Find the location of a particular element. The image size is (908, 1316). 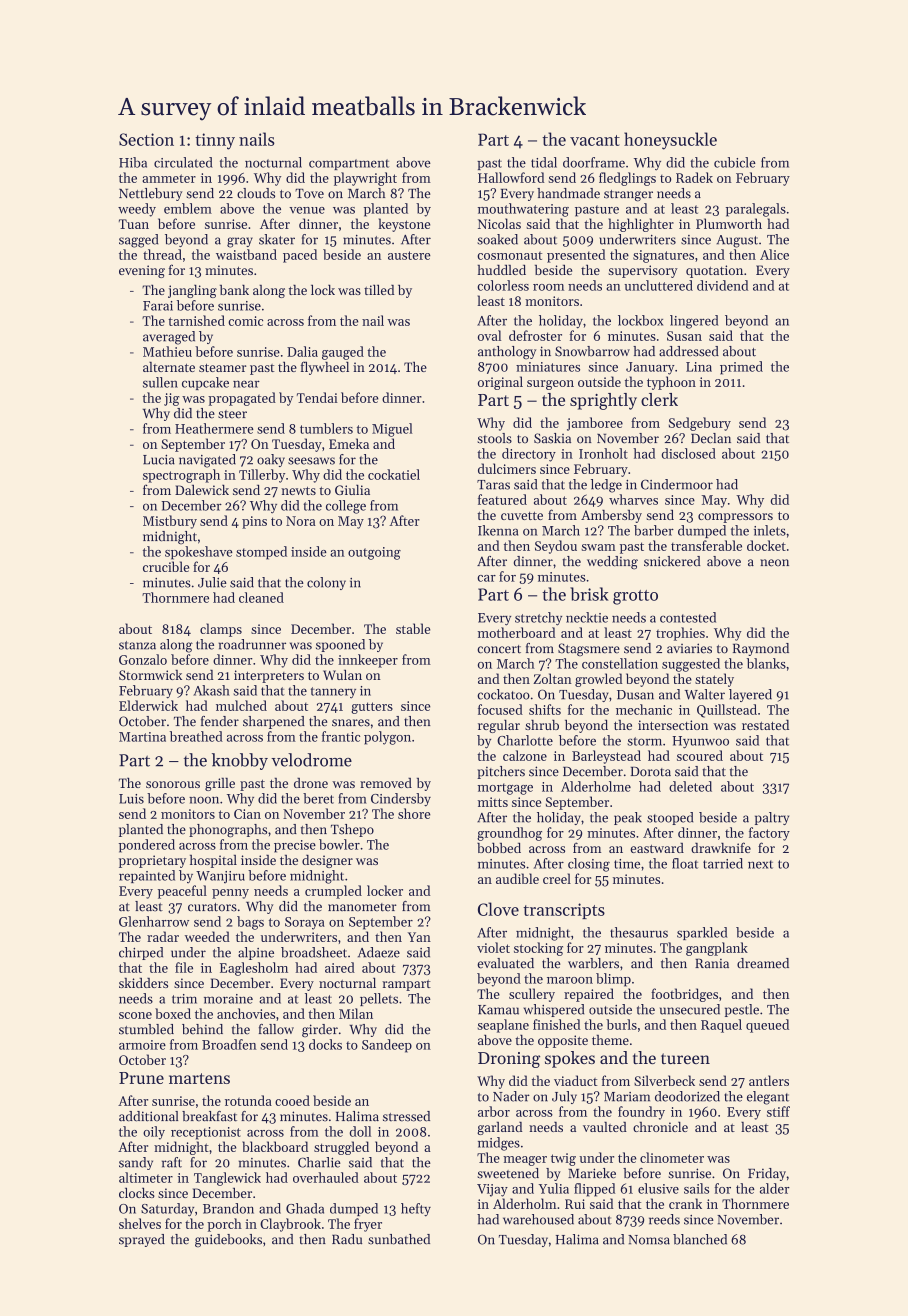

tinny is located at coordinates (215, 141).
